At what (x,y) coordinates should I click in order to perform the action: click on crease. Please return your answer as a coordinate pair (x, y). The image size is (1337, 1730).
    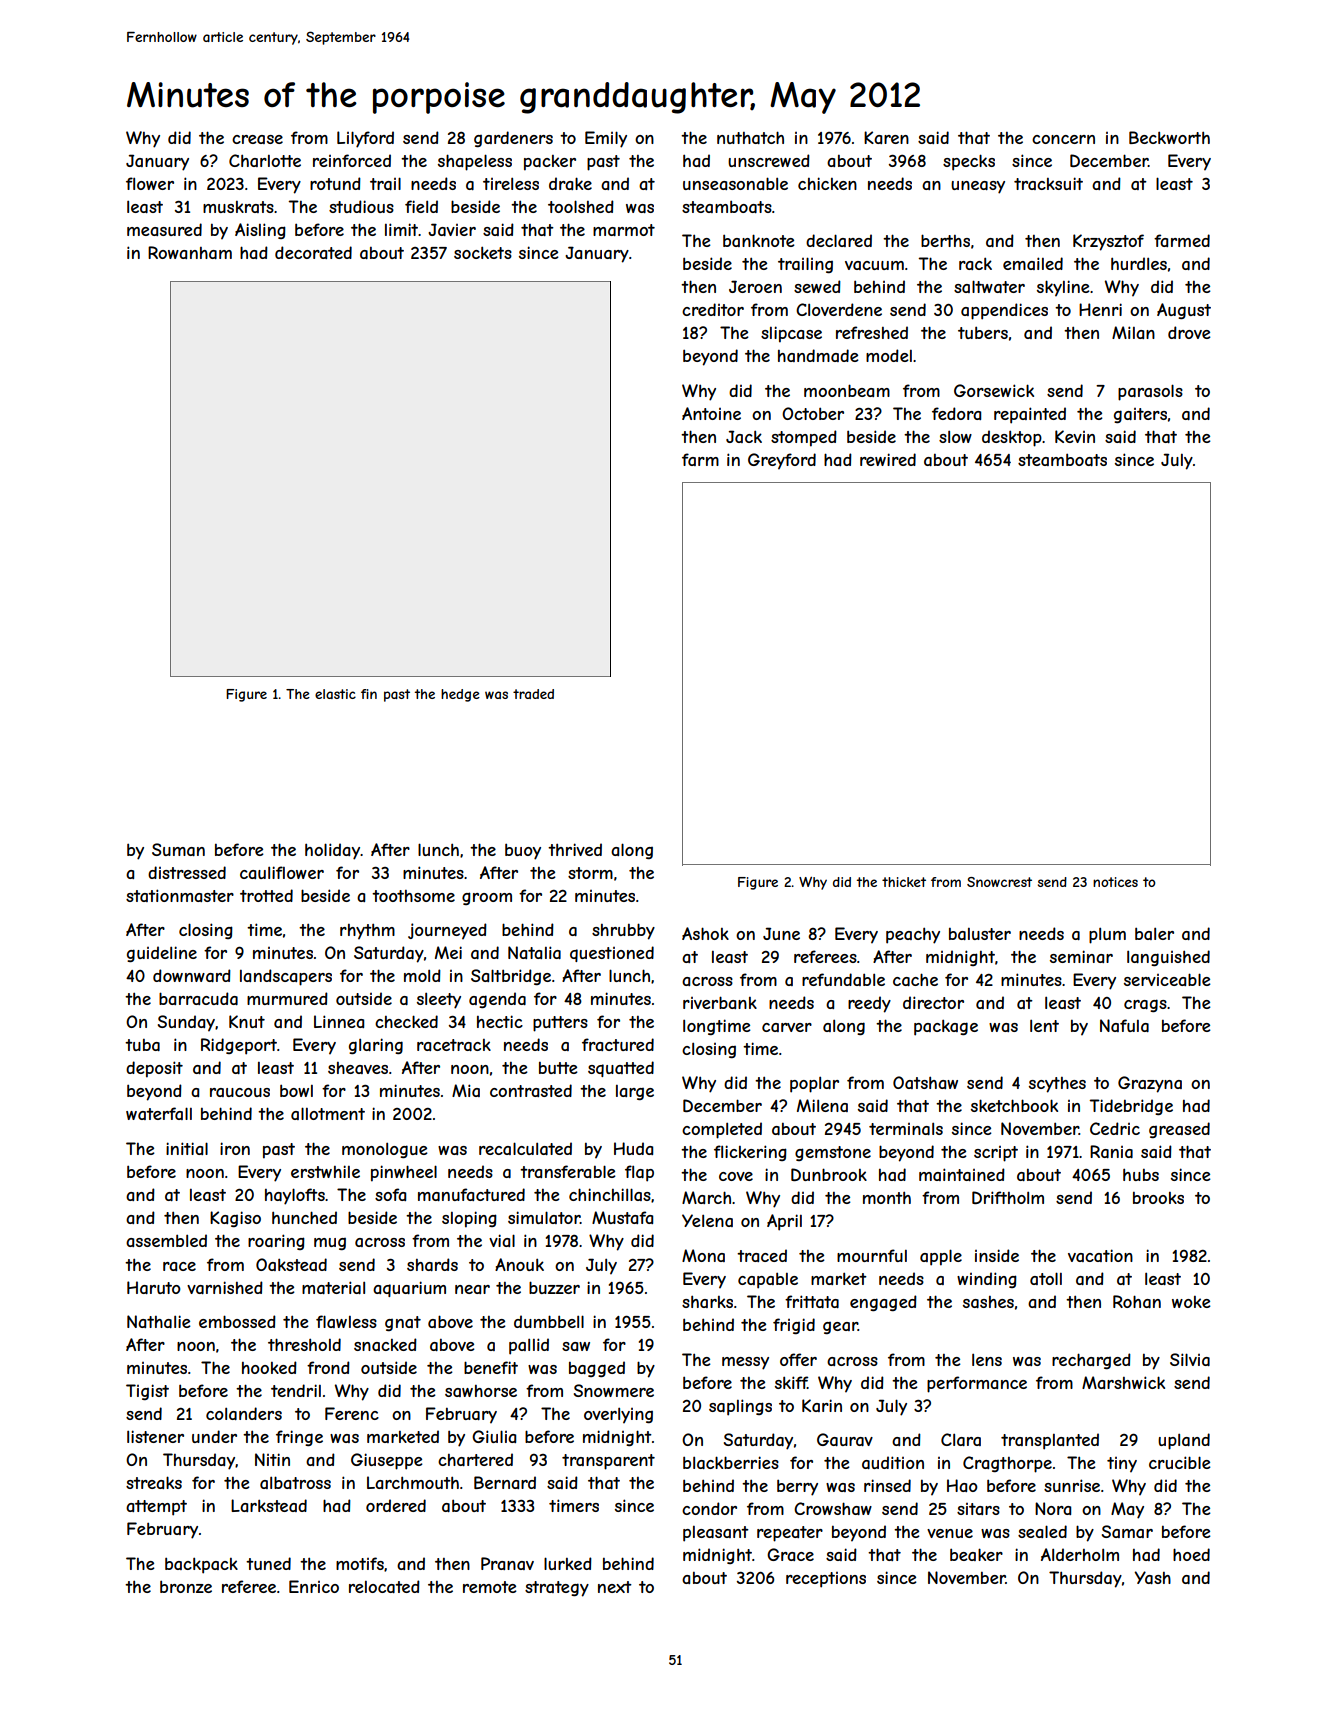
    Looking at the image, I should click on (257, 139).
